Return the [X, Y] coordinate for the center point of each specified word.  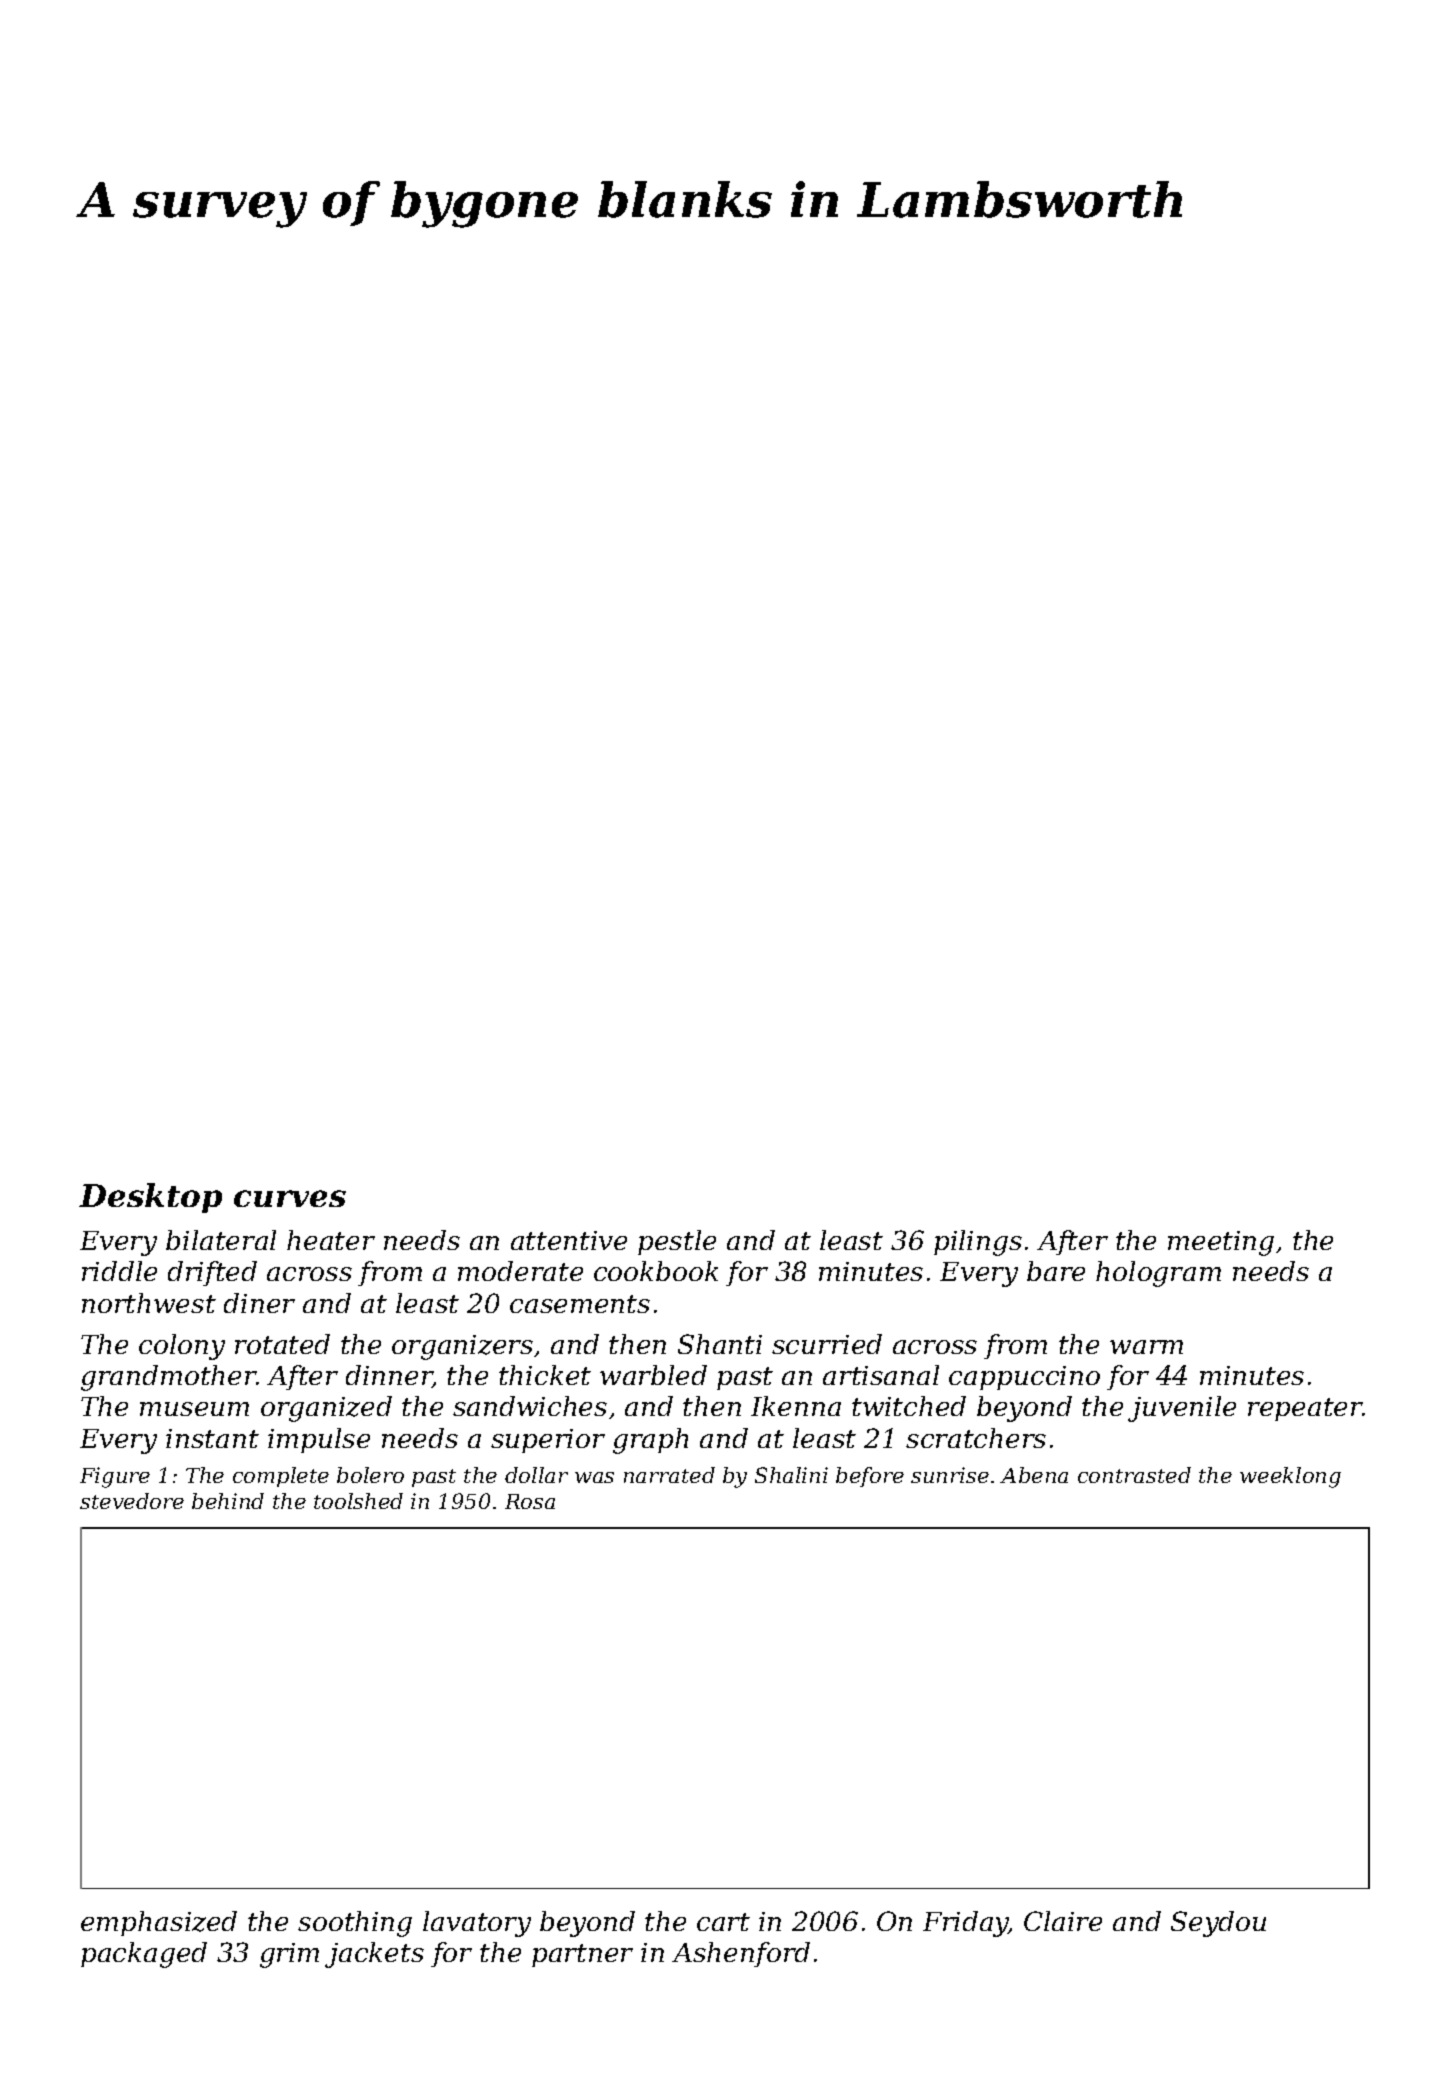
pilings [978, 1243]
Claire [1063, 1921]
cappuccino [1024, 1378]
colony [182, 1347]
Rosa [530, 1501]
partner [582, 1955]
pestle [677, 1242]
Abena [1034, 1475]
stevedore [132, 1501]
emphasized [159, 1923]
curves [290, 1198]
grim [289, 1955]
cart [723, 1922]
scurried [827, 1344]
